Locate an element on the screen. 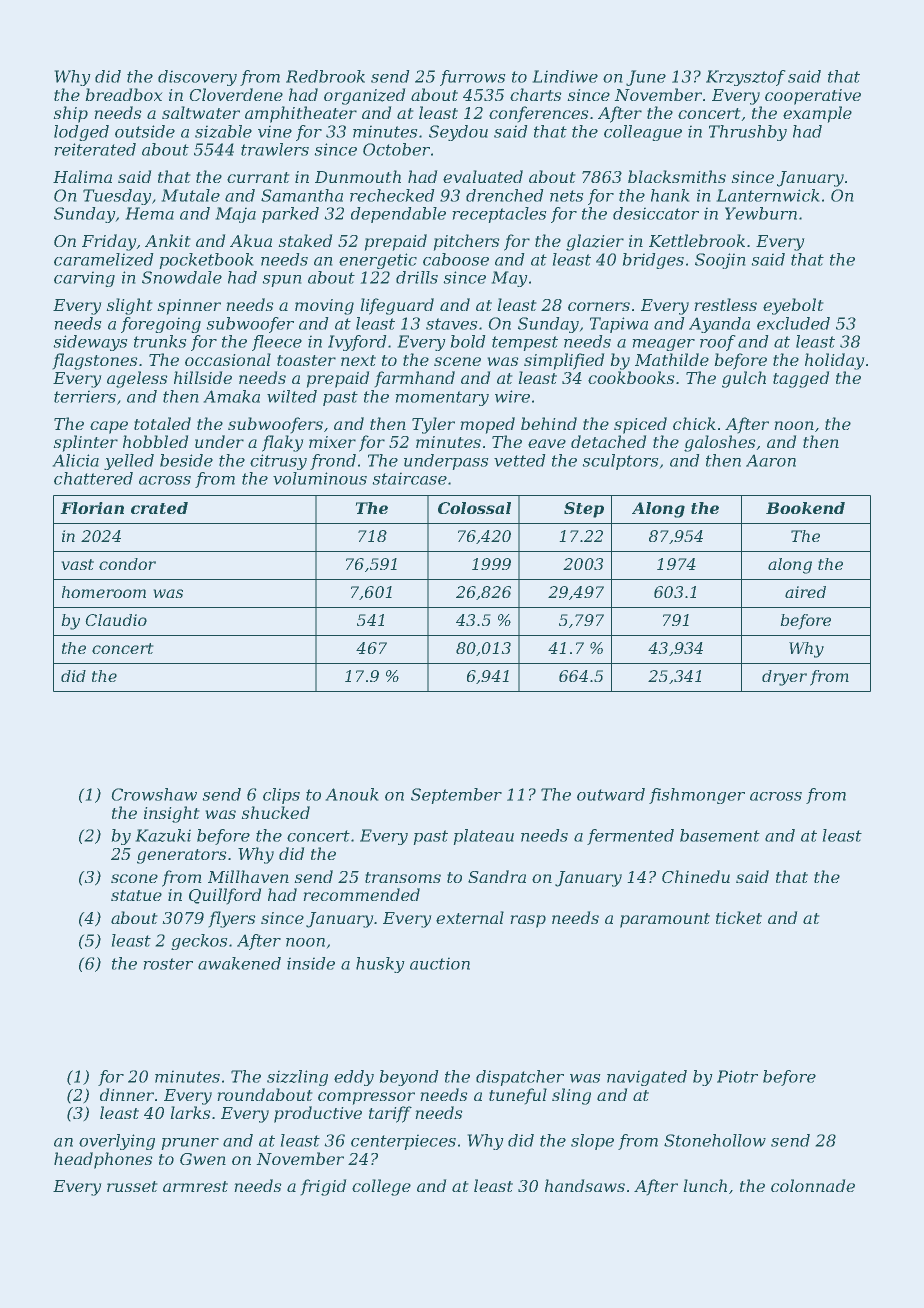 Image resolution: width=924 pixels, height=1308 pixels. larks is located at coordinates (190, 1112).
